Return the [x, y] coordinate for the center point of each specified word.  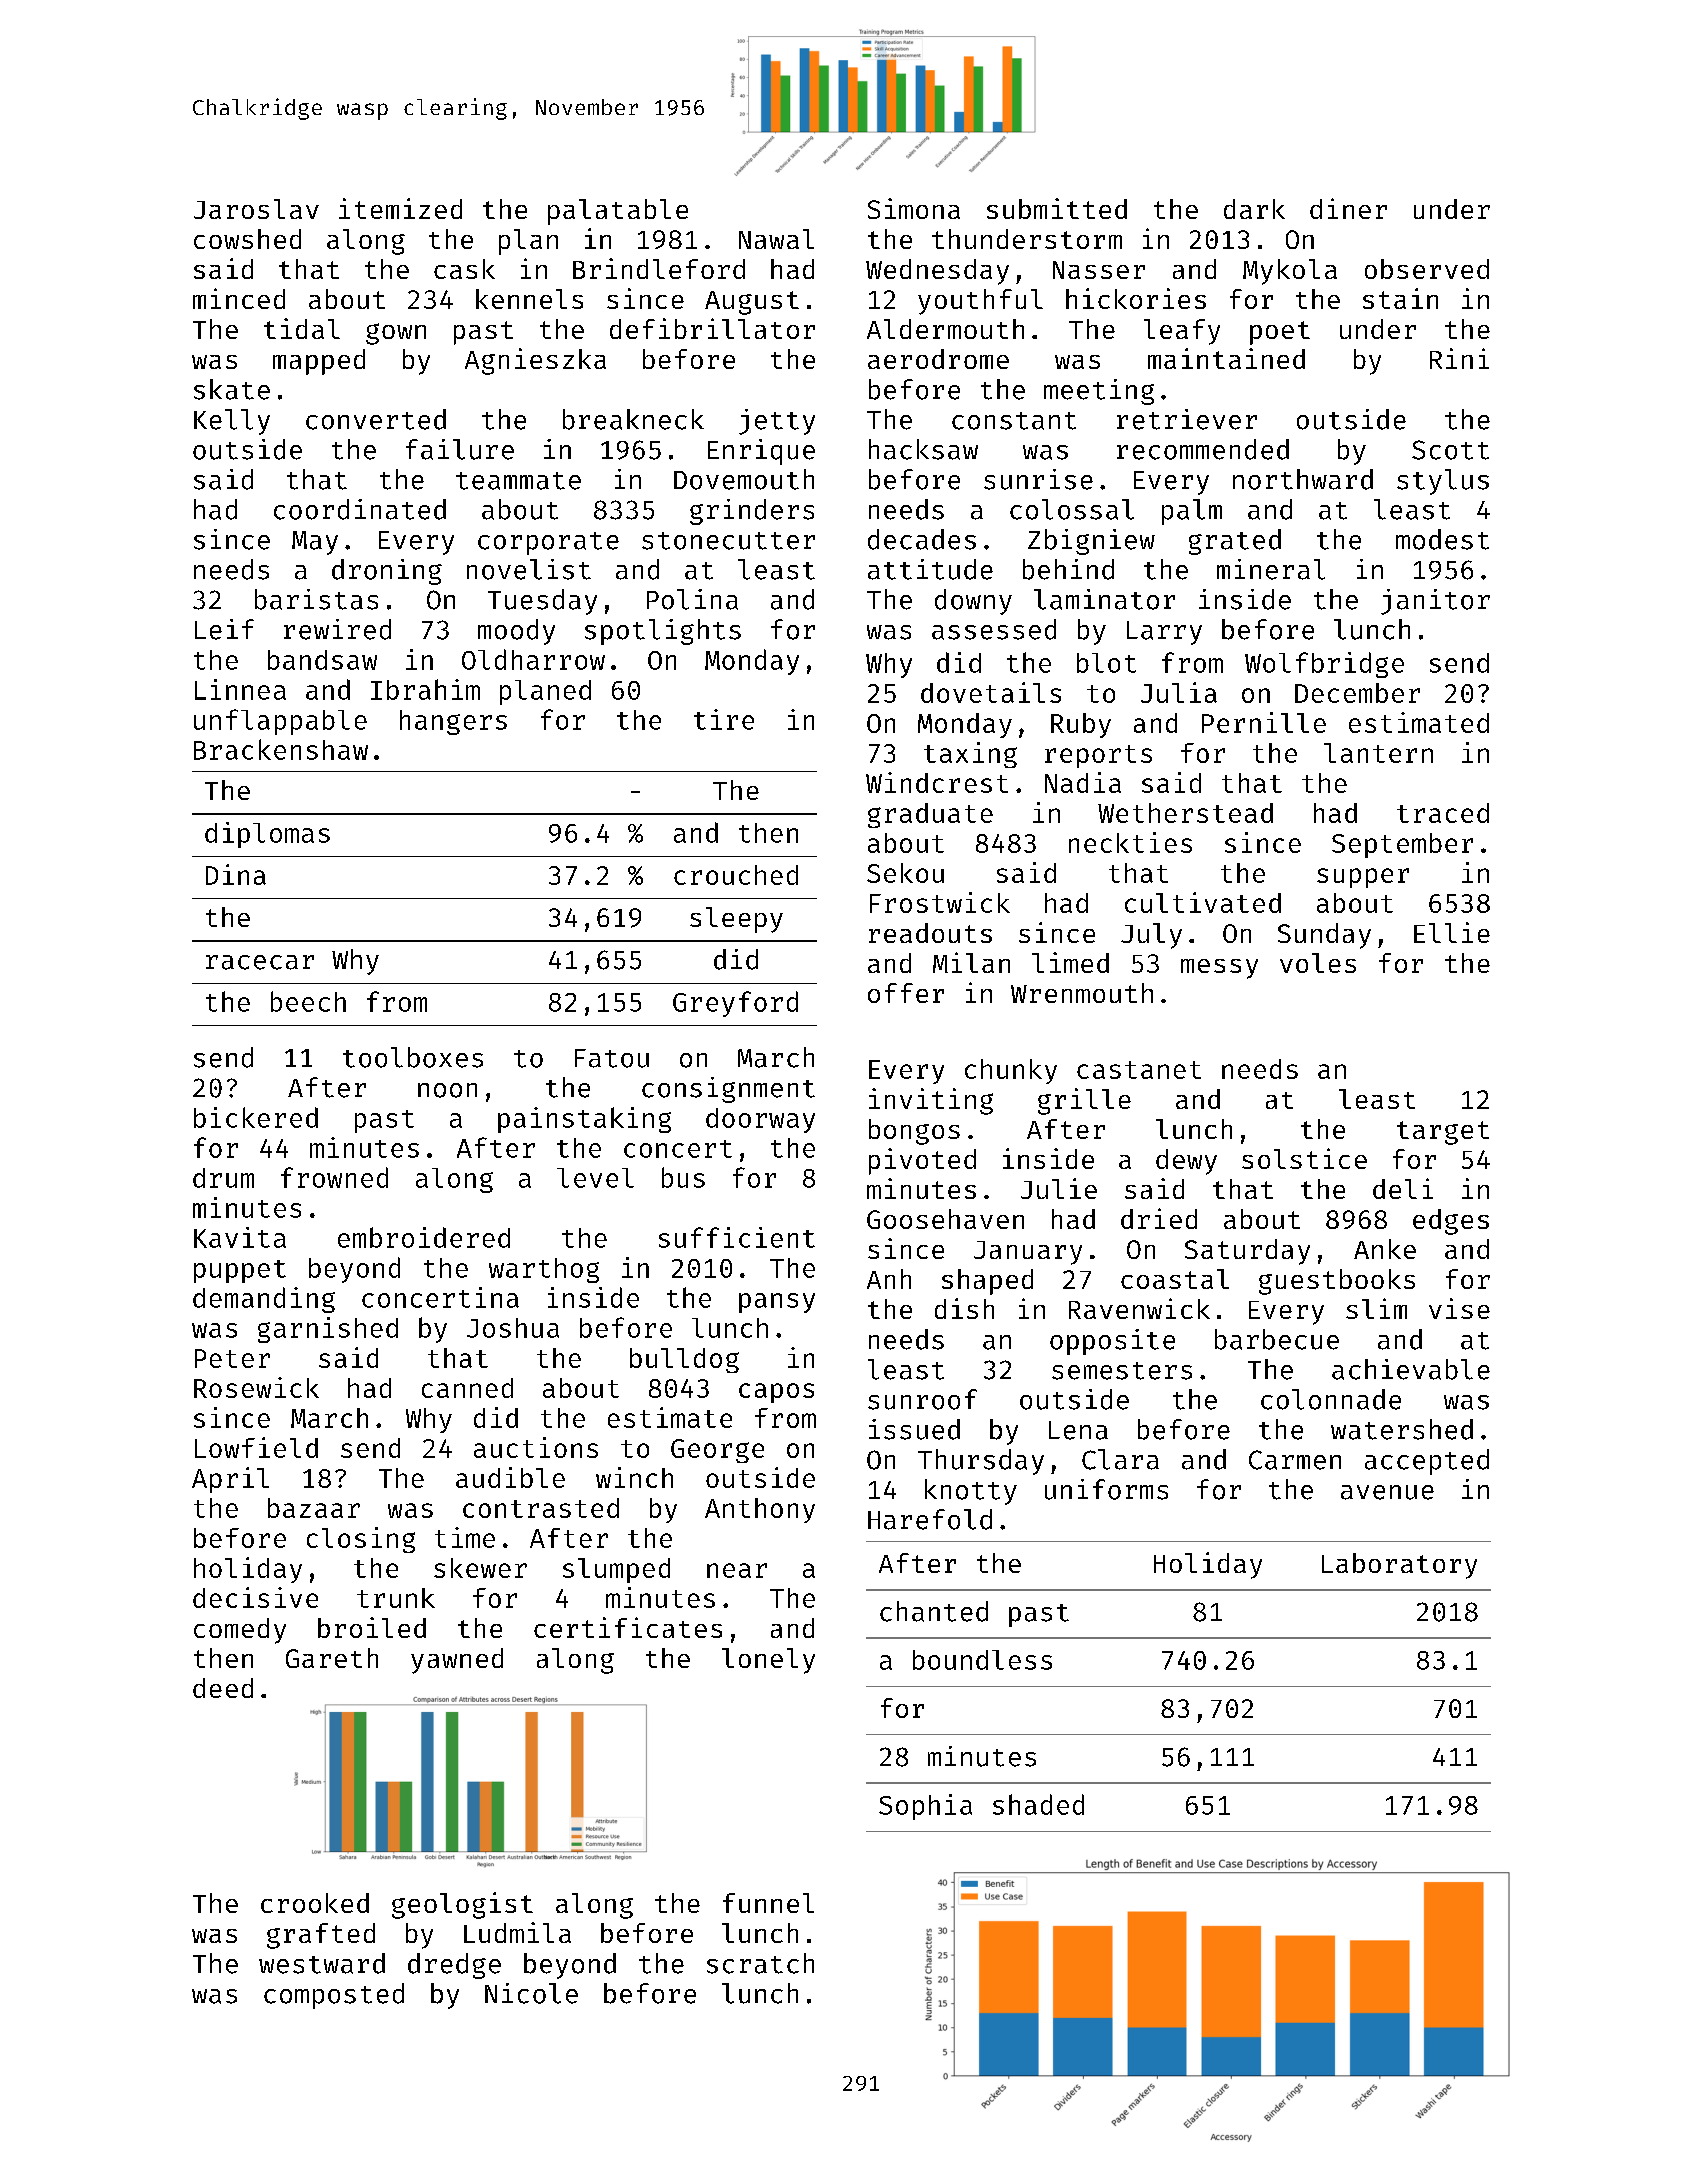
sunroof [922, 1399]
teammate [518, 481]
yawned [457, 1661]
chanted [934, 1611]
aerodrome [938, 359]
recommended [1203, 449]
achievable [1411, 1369]
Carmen [1295, 1460]
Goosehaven [945, 1219]
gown [396, 334]
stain [1400, 298]
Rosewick [256, 1387]
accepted [1427, 1462]
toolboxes [413, 1057]
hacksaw [923, 449]
